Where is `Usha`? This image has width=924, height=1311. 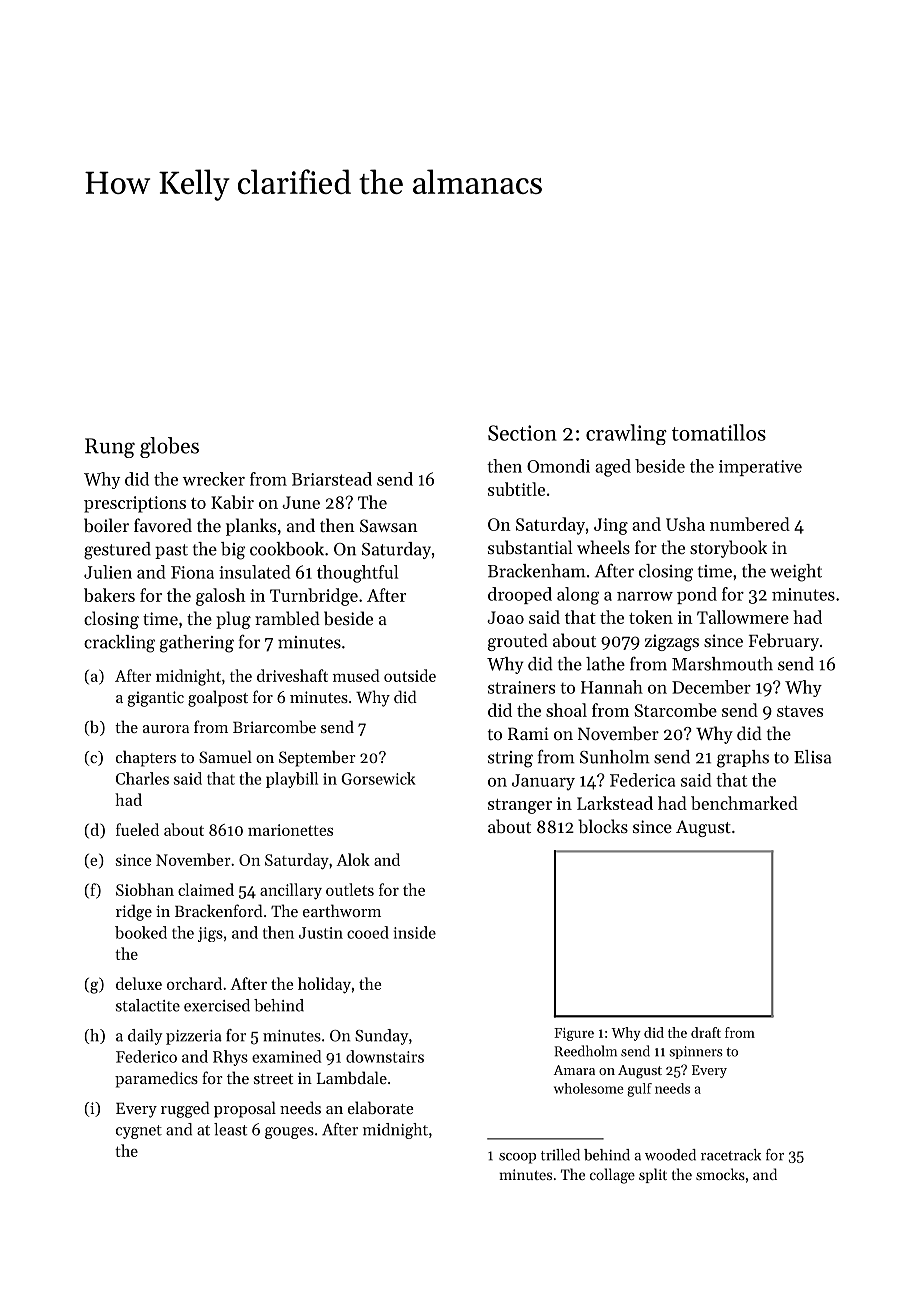 Usha is located at coordinates (685, 524).
